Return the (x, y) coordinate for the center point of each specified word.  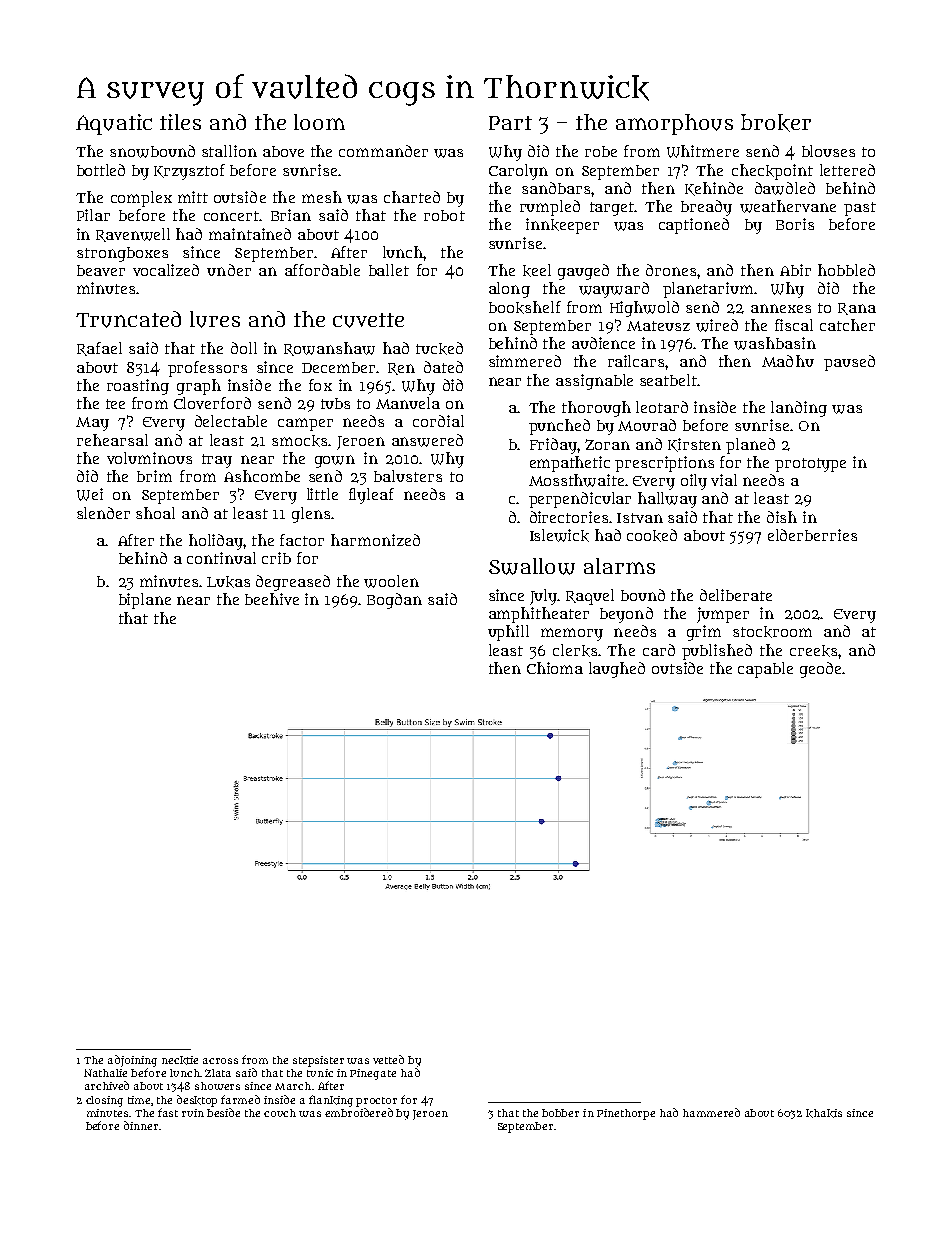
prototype (810, 465)
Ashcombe (262, 476)
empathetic (570, 464)
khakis (824, 1113)
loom (319, 122)
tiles (180, 122)
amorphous (674, 124)
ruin (193, 1113)
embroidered (359, 1112)
